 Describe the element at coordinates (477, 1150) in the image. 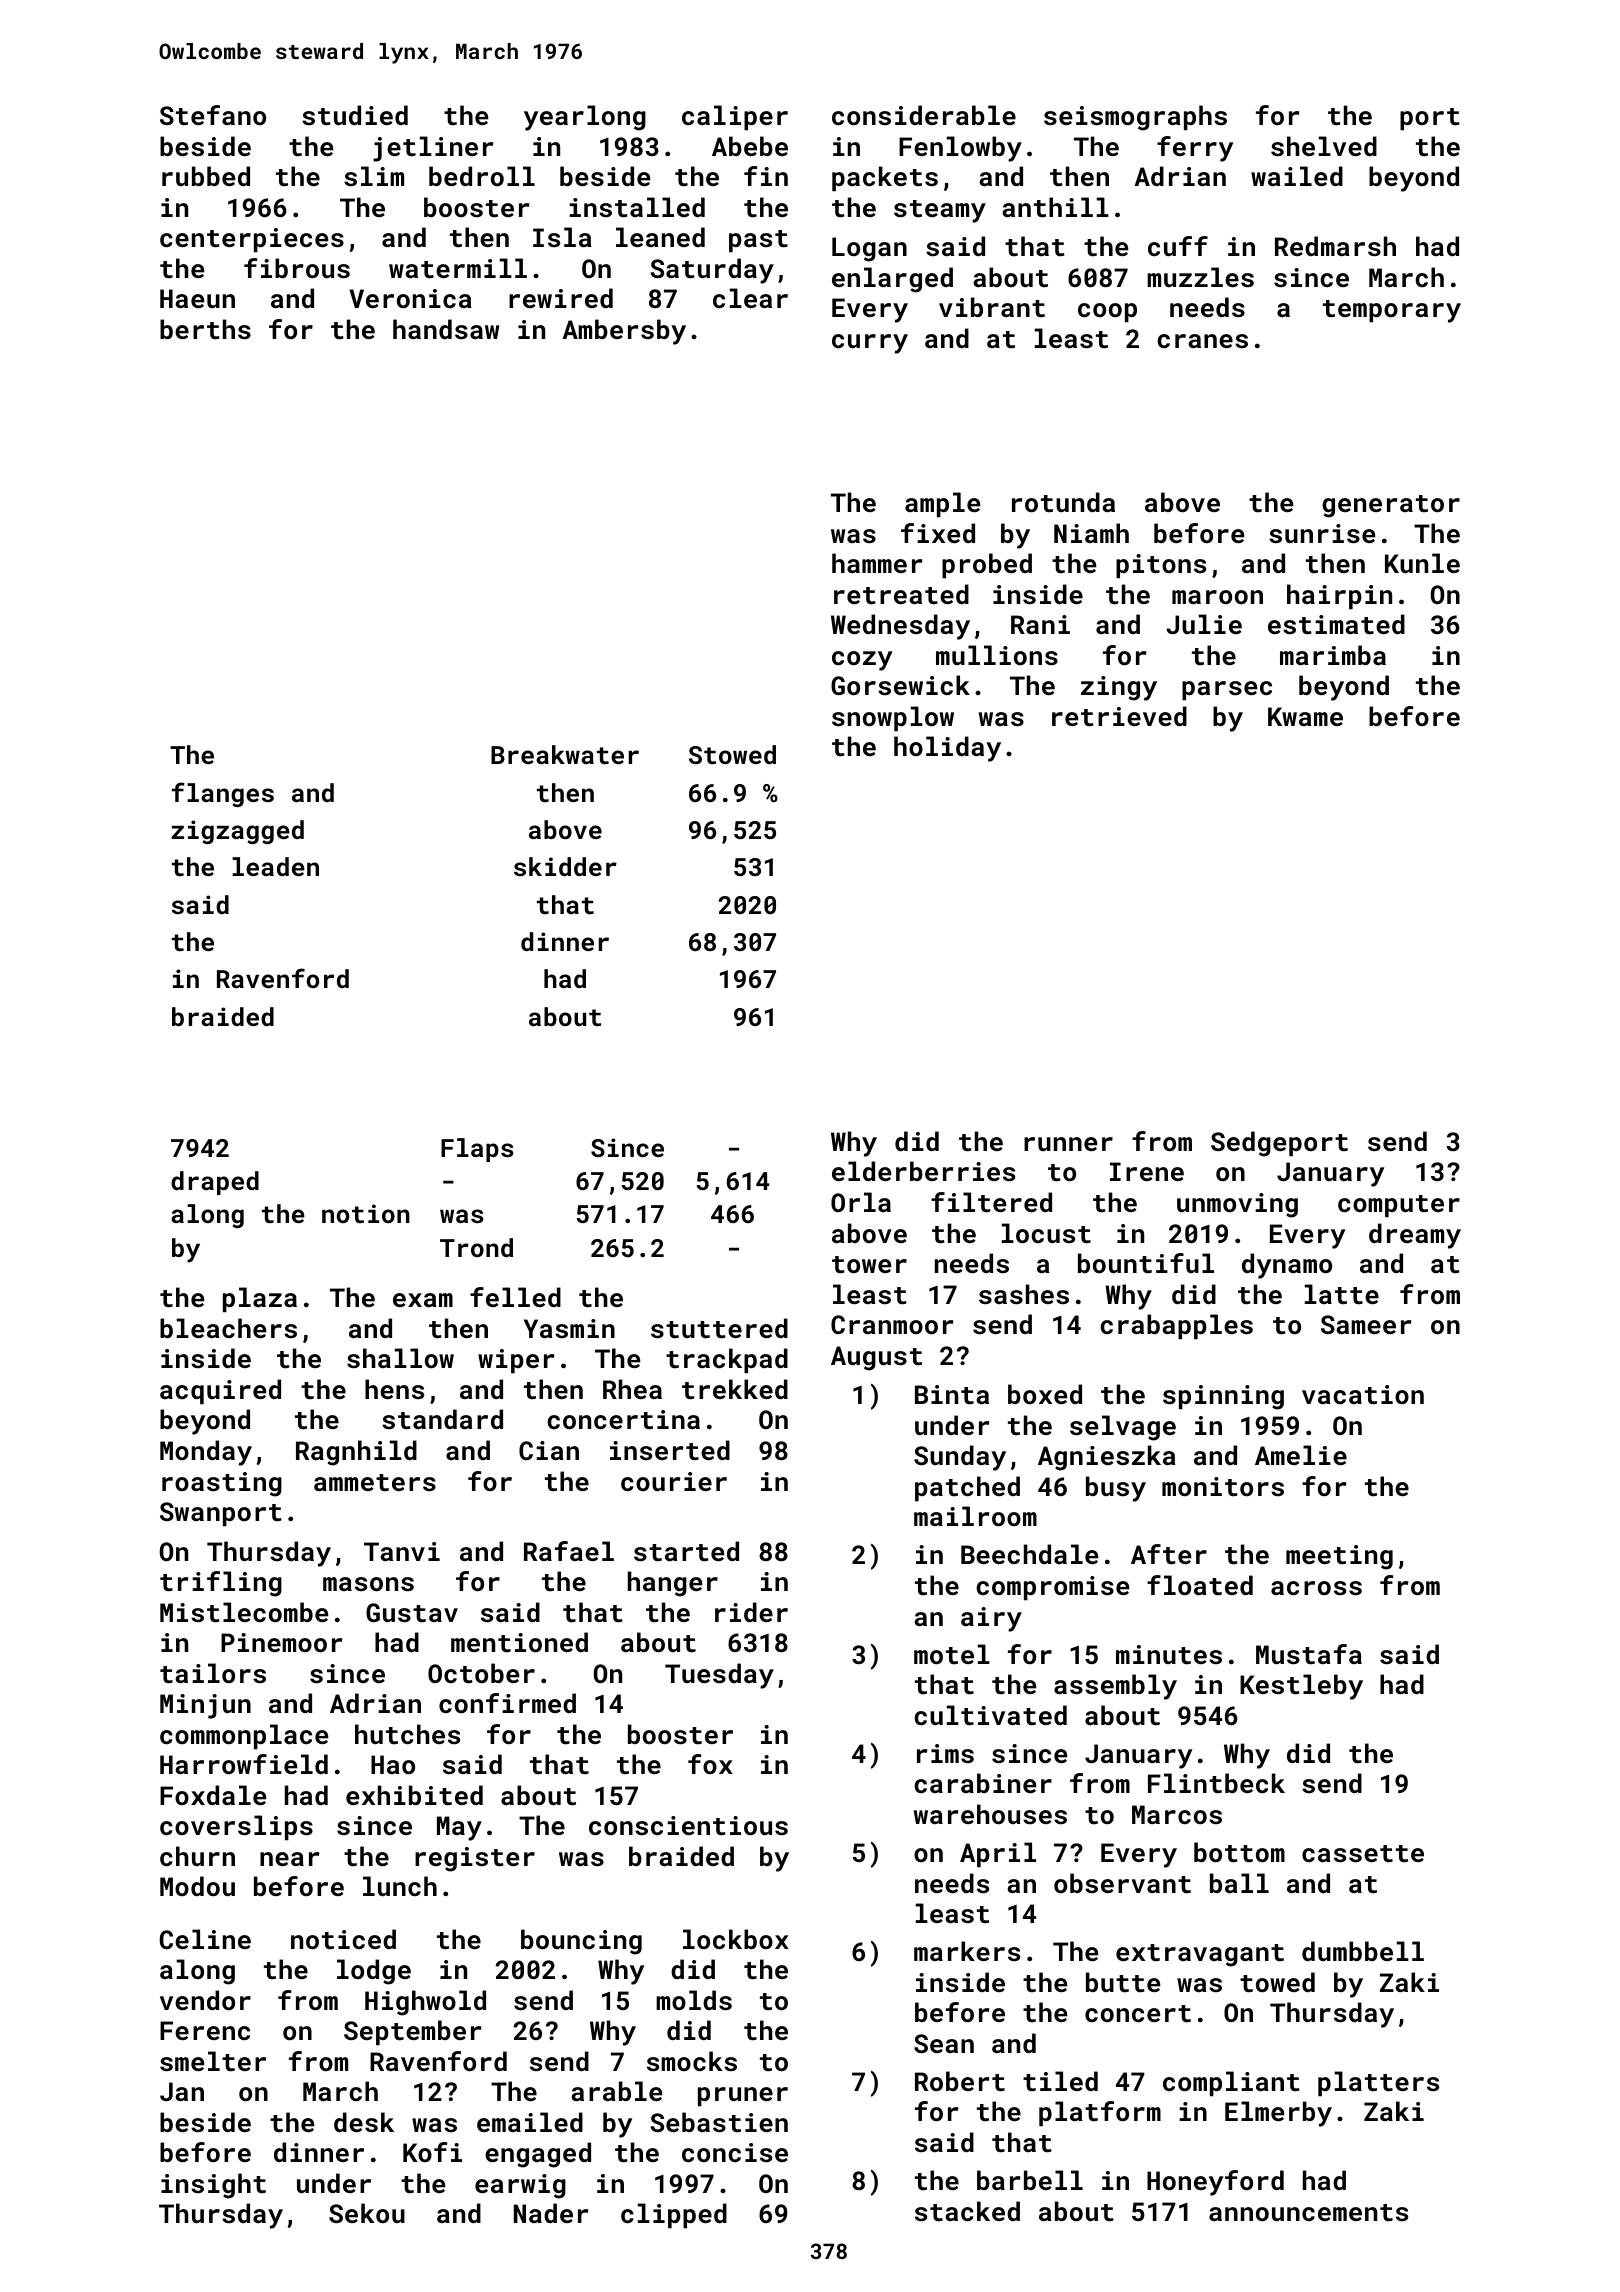

I see `Flaps` at that location.
